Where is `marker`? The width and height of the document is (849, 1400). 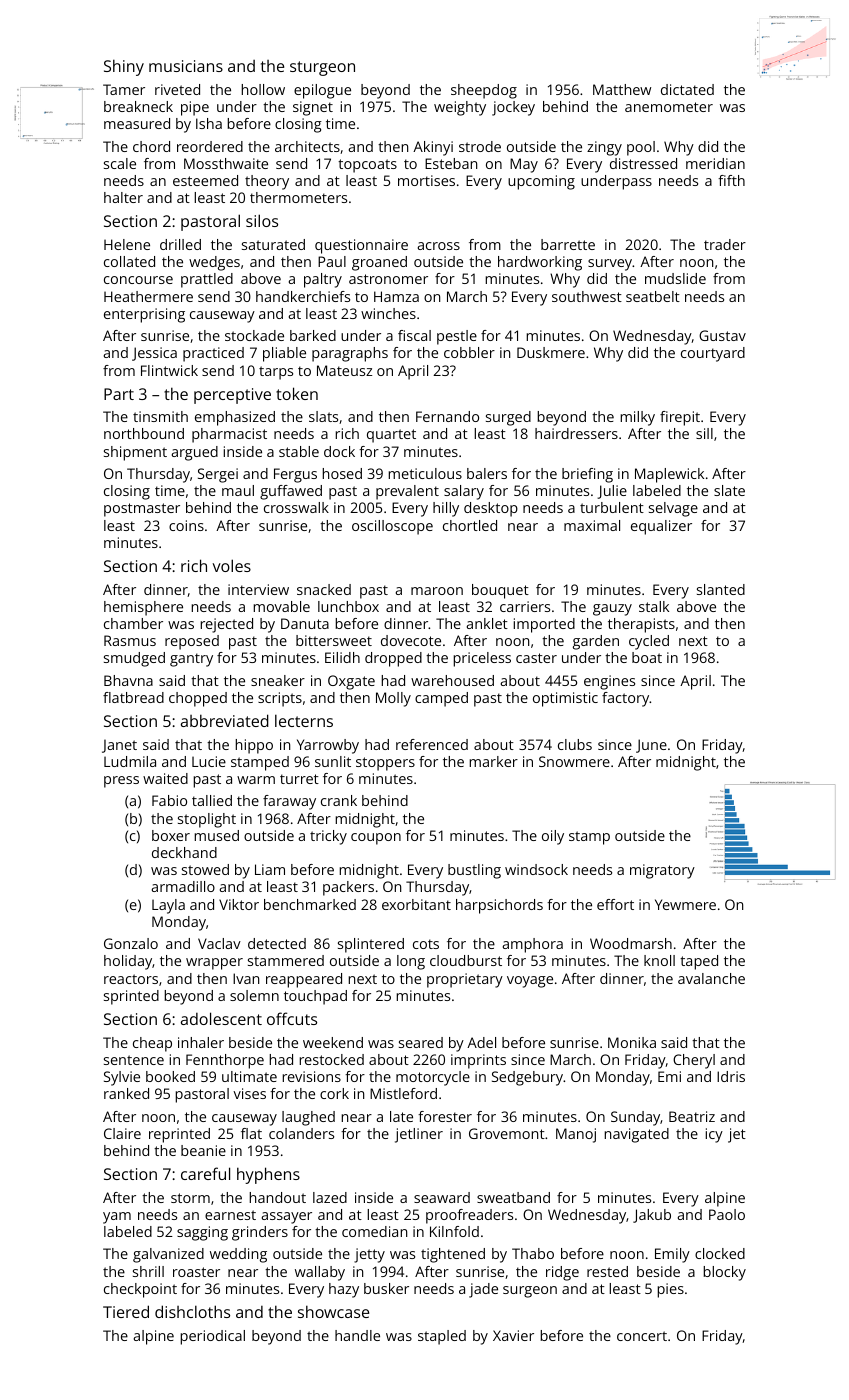
marker is located at coordinates (493, 761).
